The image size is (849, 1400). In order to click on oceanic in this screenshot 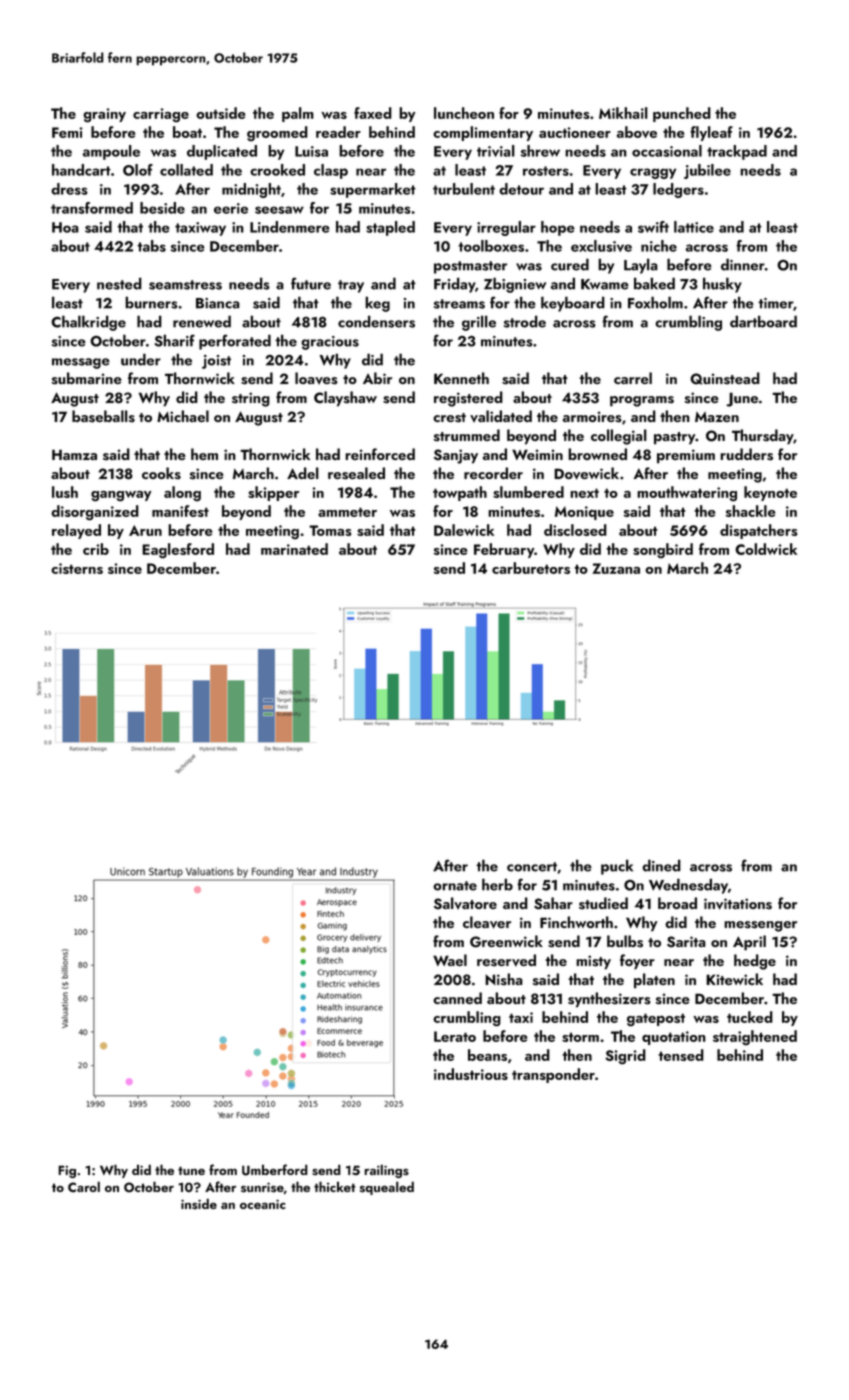, I will do `click(263, 1204)`.
